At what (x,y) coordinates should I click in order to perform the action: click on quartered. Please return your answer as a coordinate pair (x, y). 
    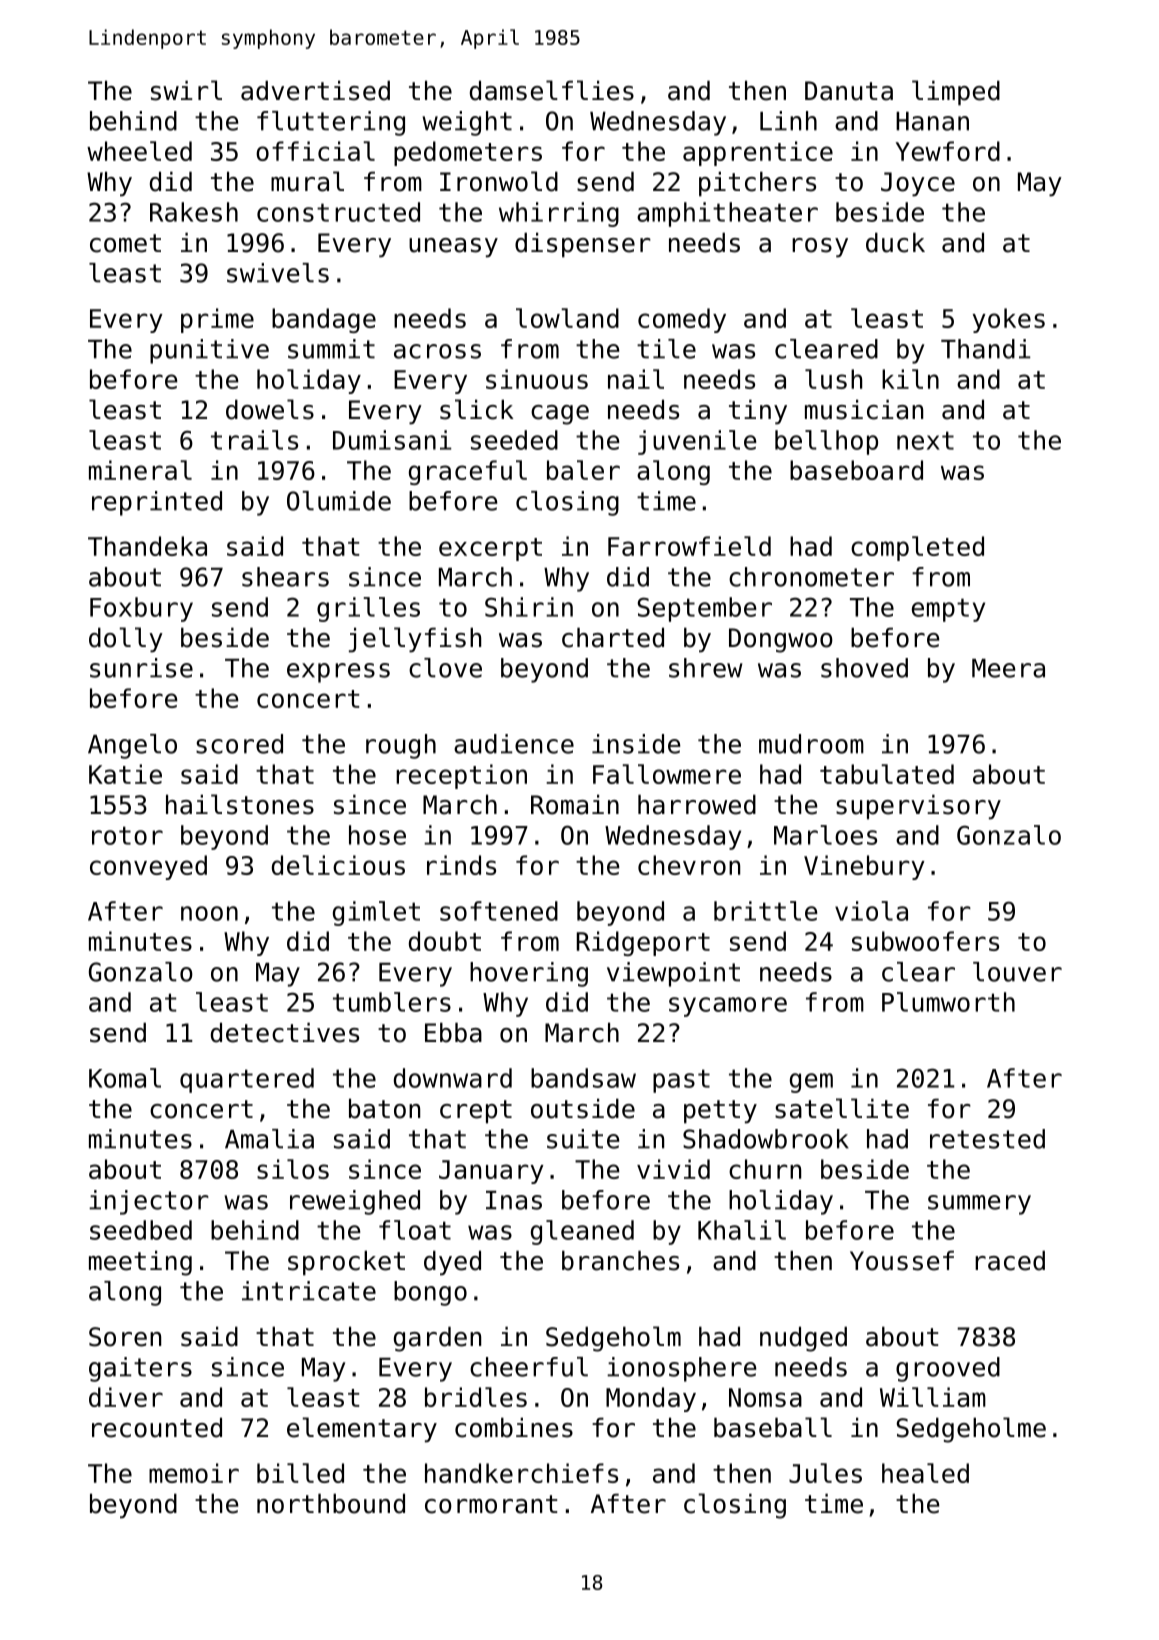
    Looking at the image, I should click on (247, 1080).
